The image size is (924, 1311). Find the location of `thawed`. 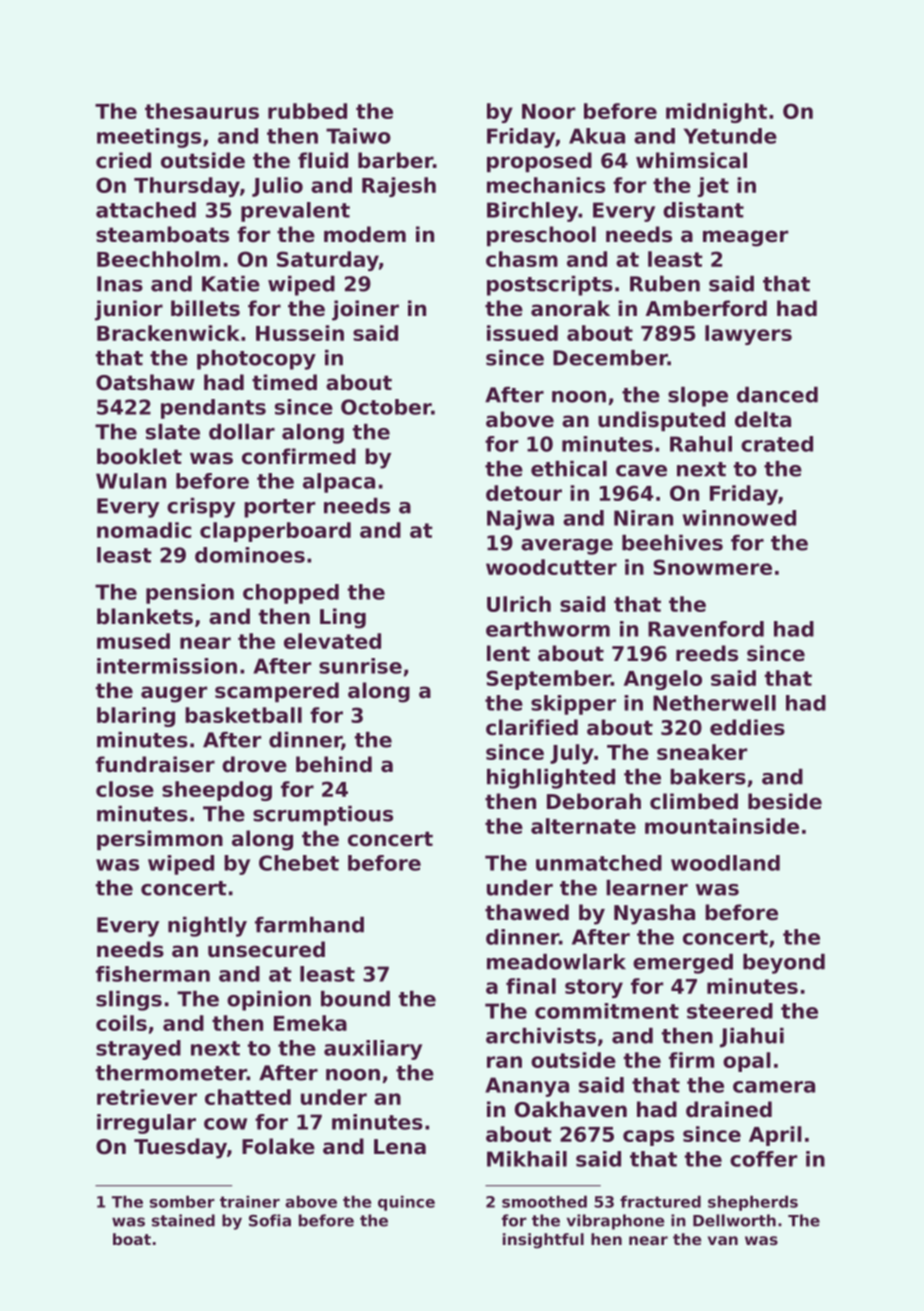

thawed is located at coordinates (527, 912).
